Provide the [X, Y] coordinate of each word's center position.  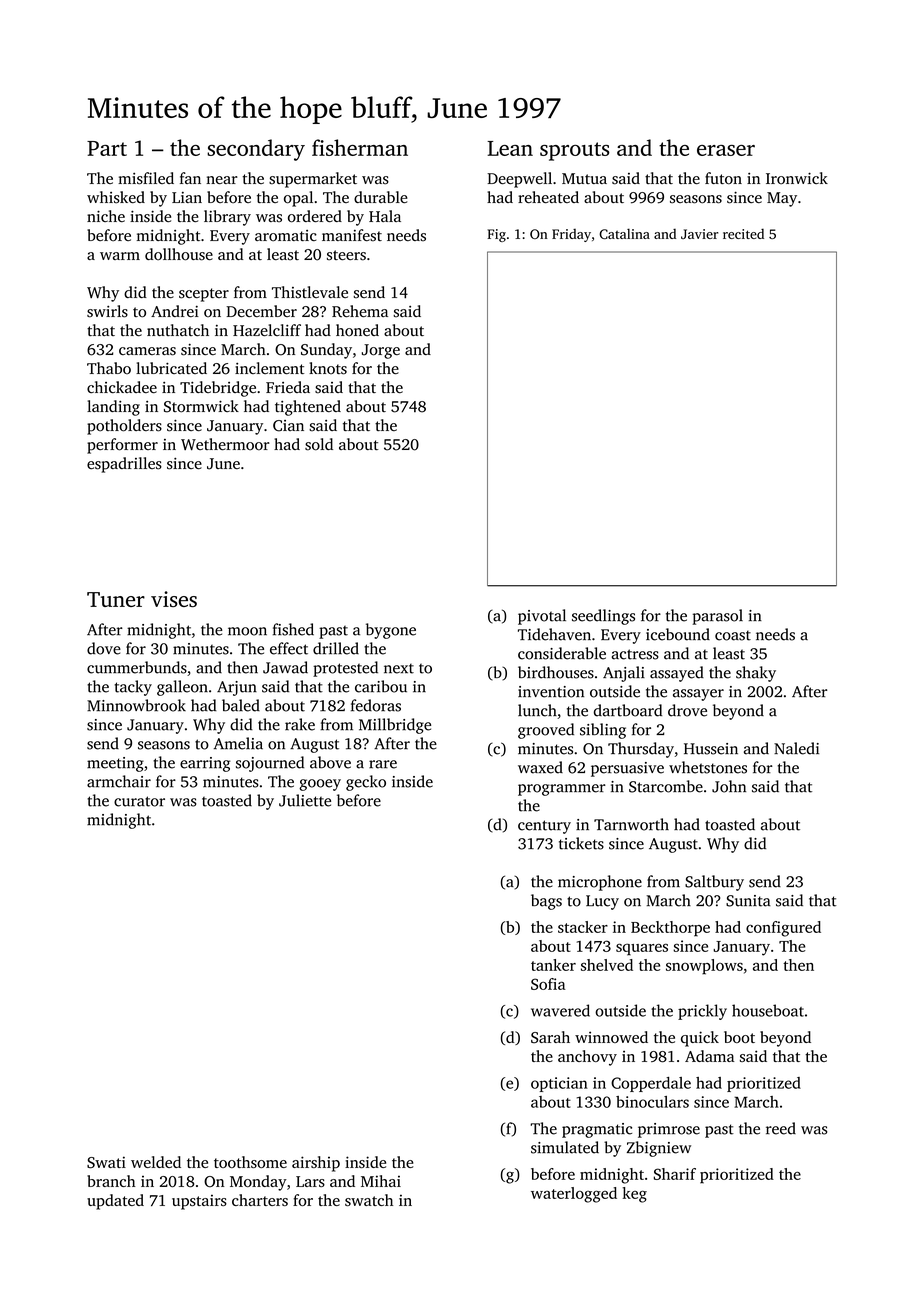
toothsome [250, 1162]
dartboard [628, 710]
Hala [385, 216]
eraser [726, 150]
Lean [510, 148]
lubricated [171, 368]
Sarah [550, 1037]
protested [345, 669]
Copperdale [651, 1084]
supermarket [313, 180]
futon [723, 178]
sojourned [270, 764]
